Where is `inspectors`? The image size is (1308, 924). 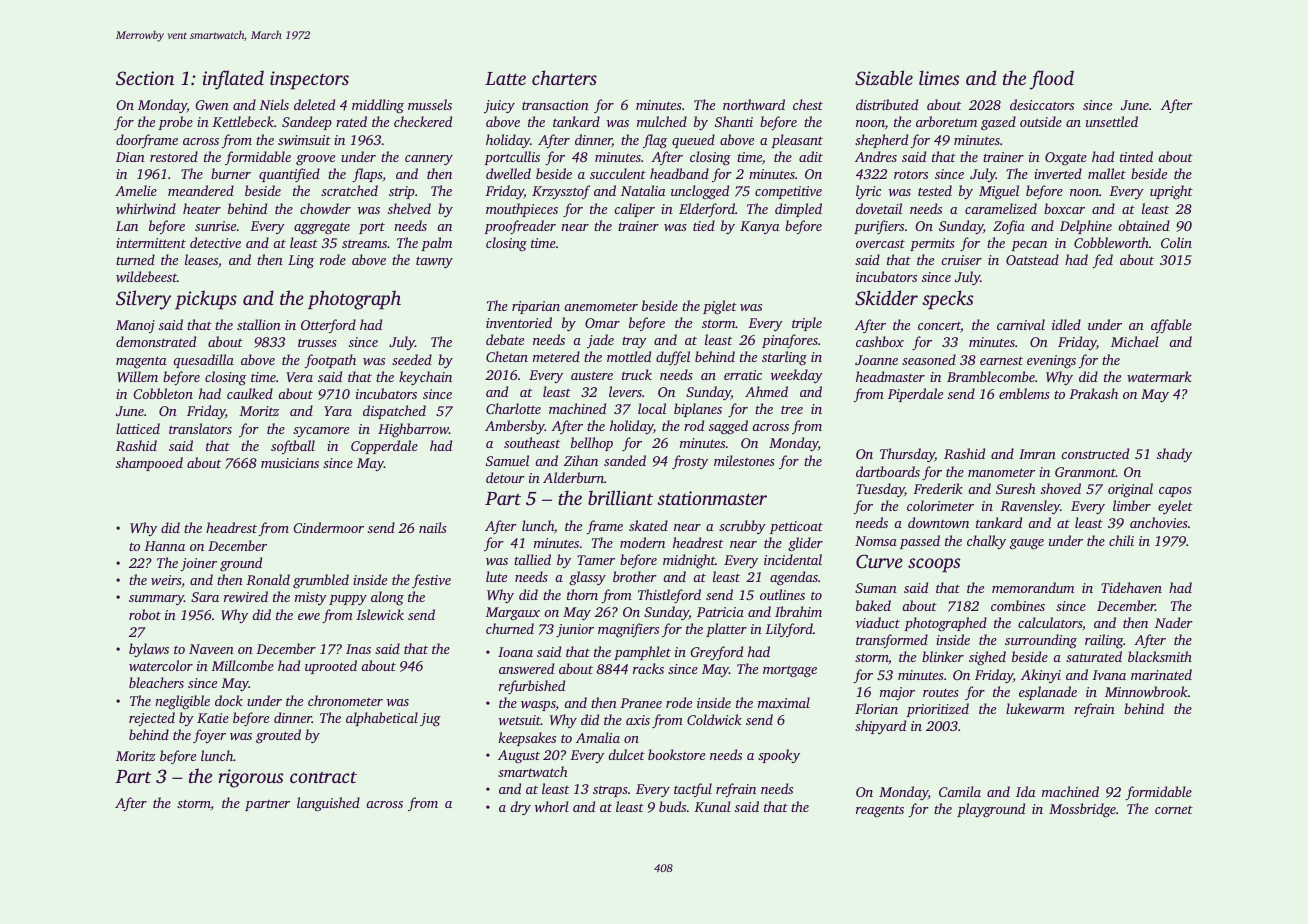 inspectors is located at coordinates (309, 80).
